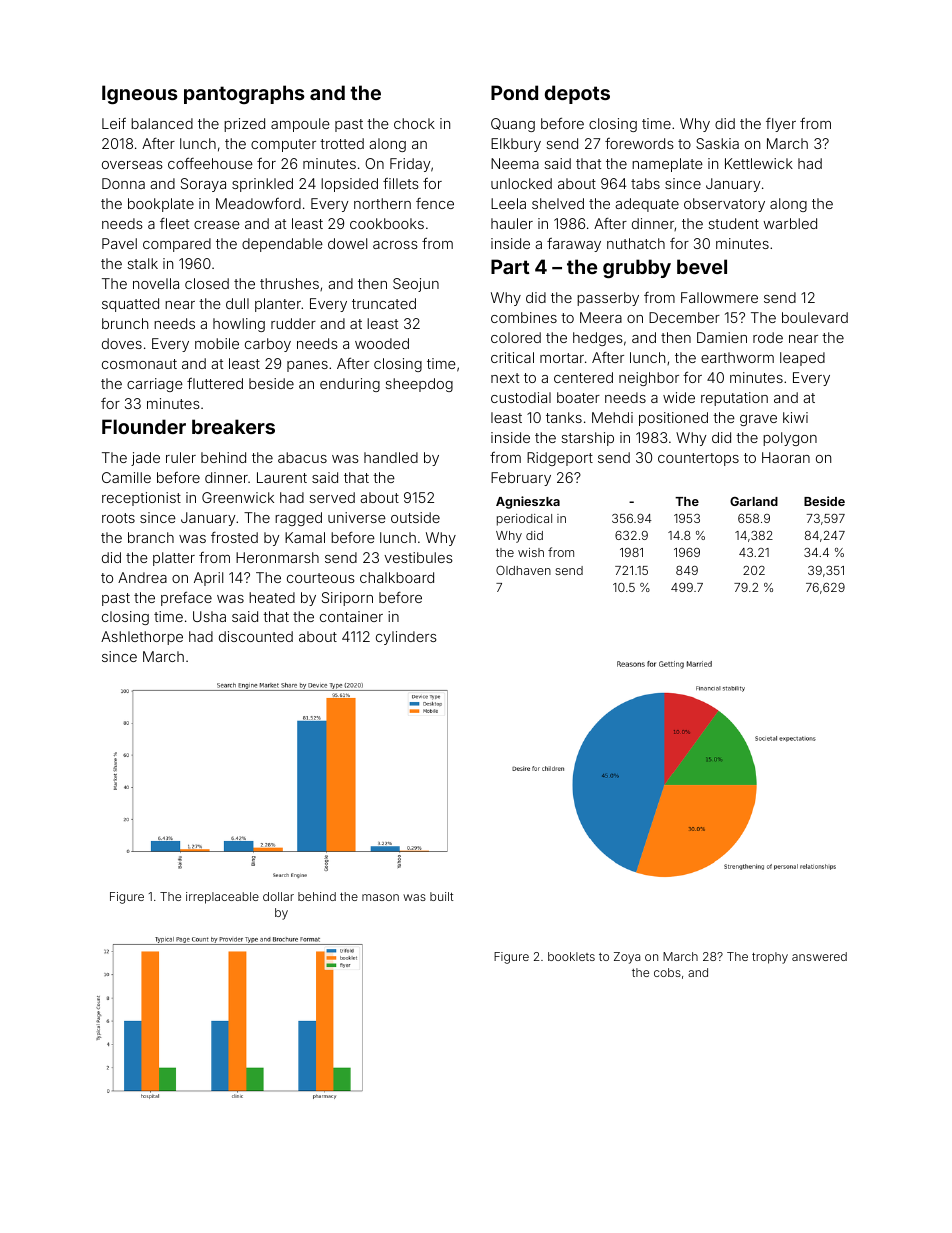 This screenshot has height=1233, width=952. I want to click on cylinders, so click(406, 638).
